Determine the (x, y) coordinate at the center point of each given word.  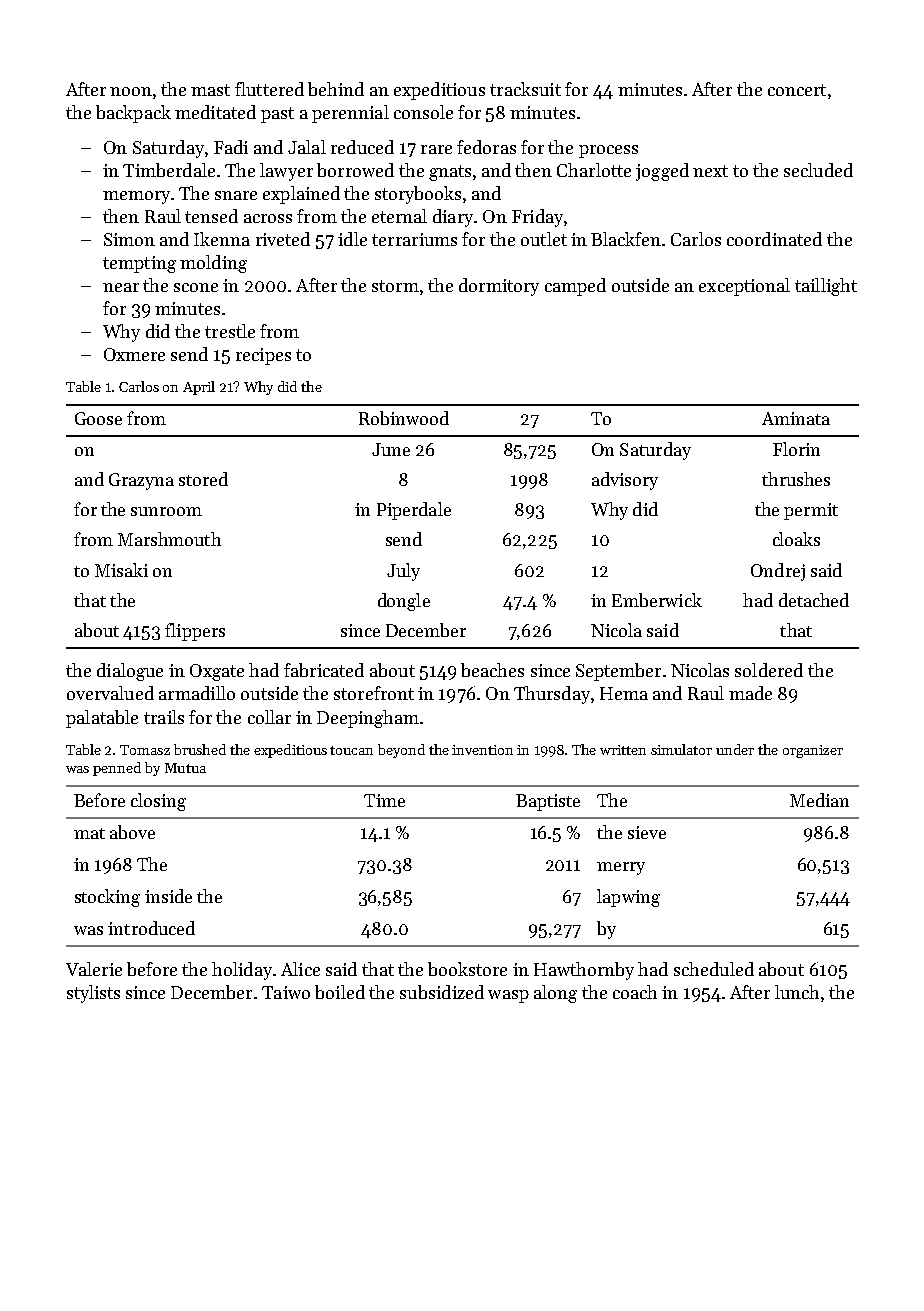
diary (453, 218)
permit (811, 511)
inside (168, 896)
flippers (195, 632)
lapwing (628, 898)
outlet (544, 239)
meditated (215, 112)
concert (797, 90)
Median (819, 800)
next (710, 171)
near (121, 287)
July (403, 572)
